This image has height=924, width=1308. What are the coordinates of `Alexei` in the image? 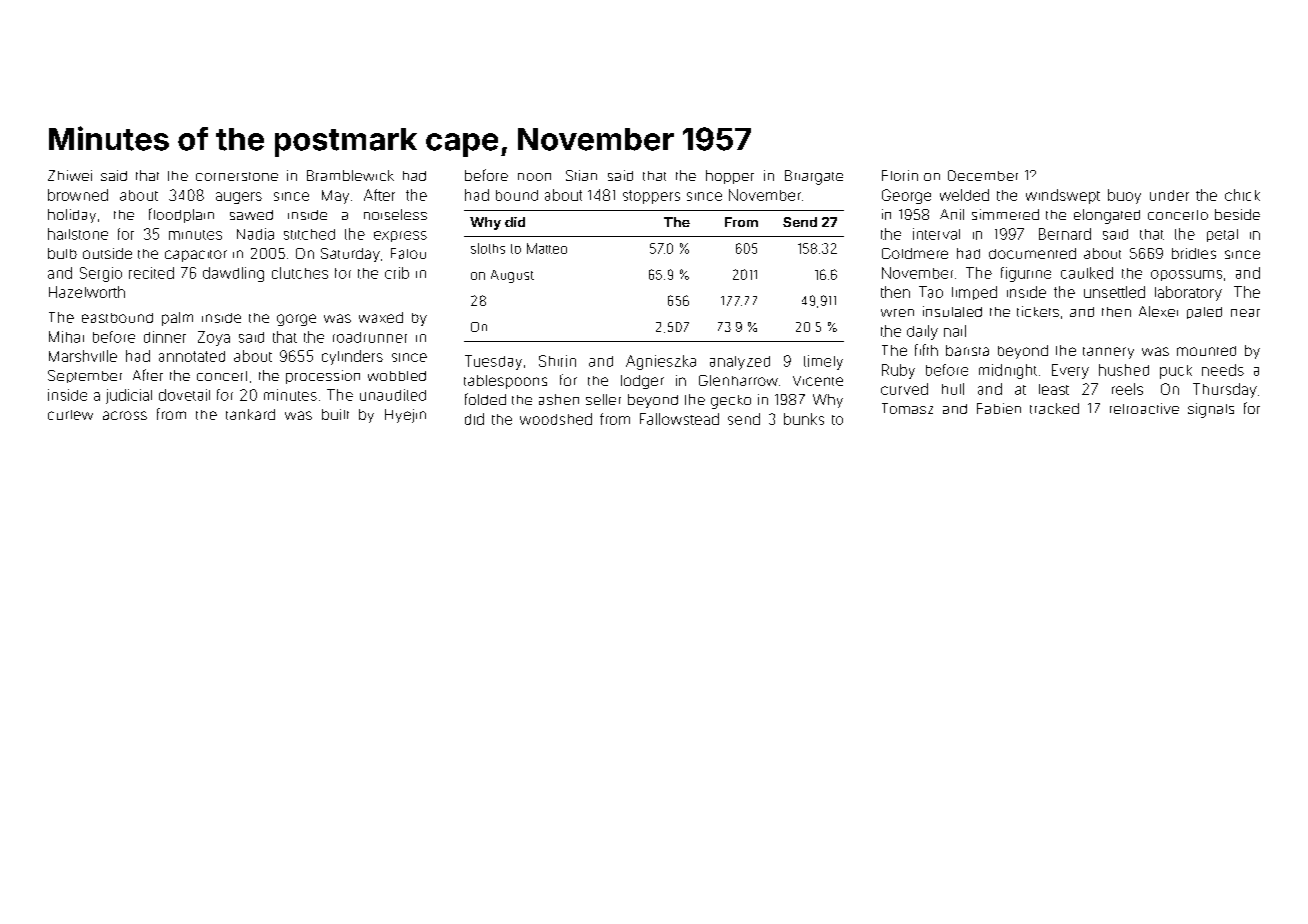 It's located at (1158, 311).
